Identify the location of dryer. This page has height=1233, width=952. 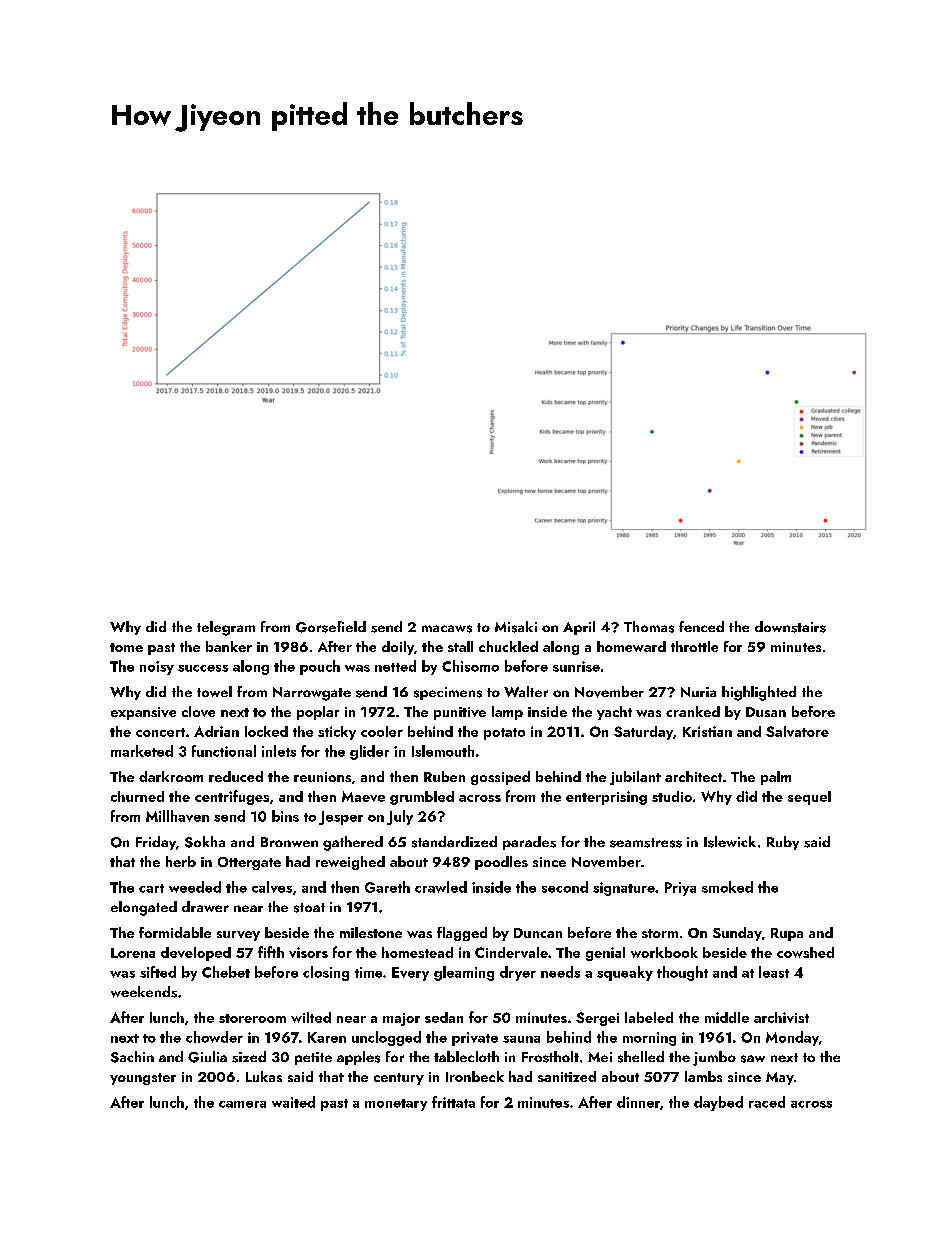
(518, 973).
